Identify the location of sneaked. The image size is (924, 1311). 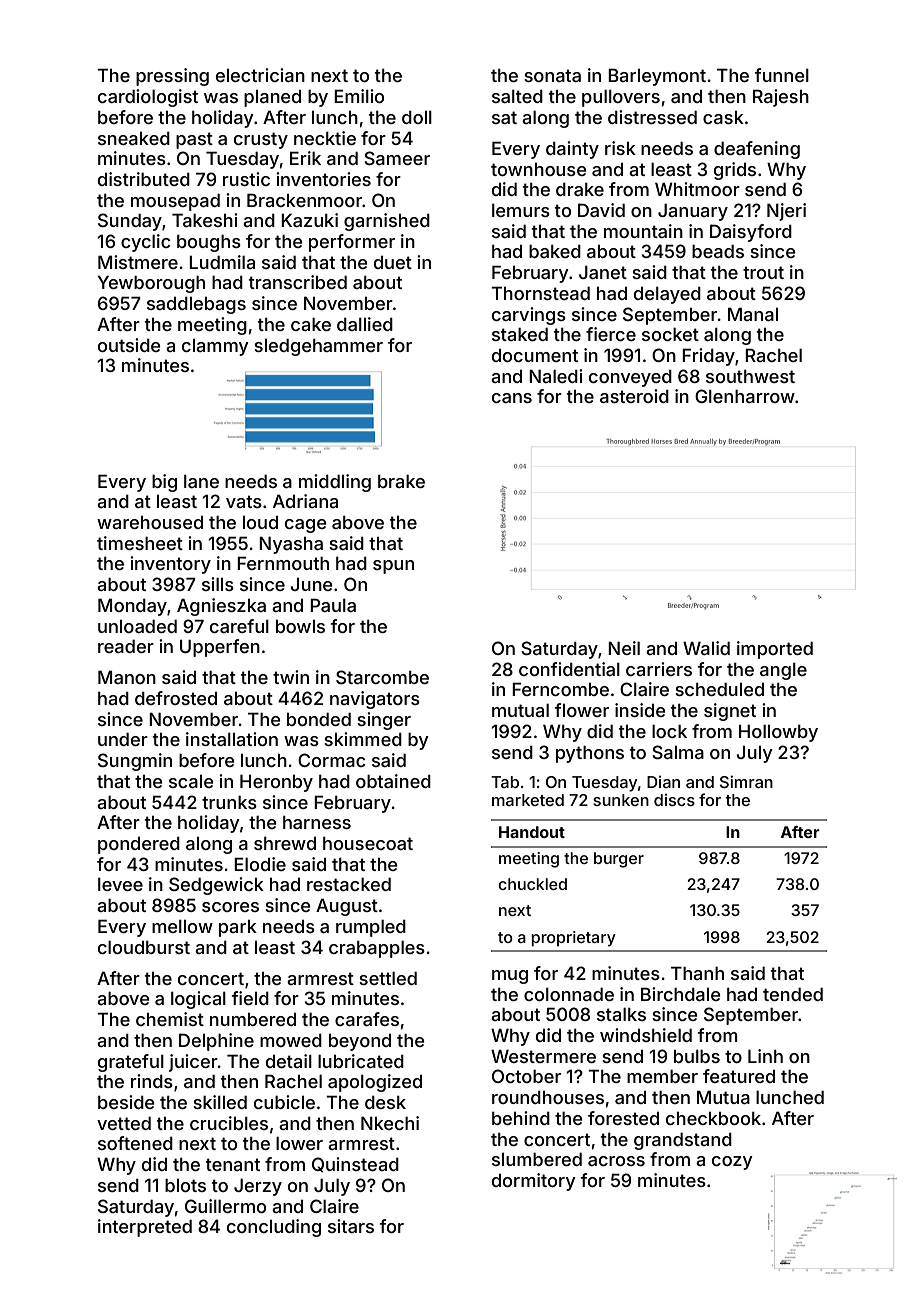
(134, 138).
